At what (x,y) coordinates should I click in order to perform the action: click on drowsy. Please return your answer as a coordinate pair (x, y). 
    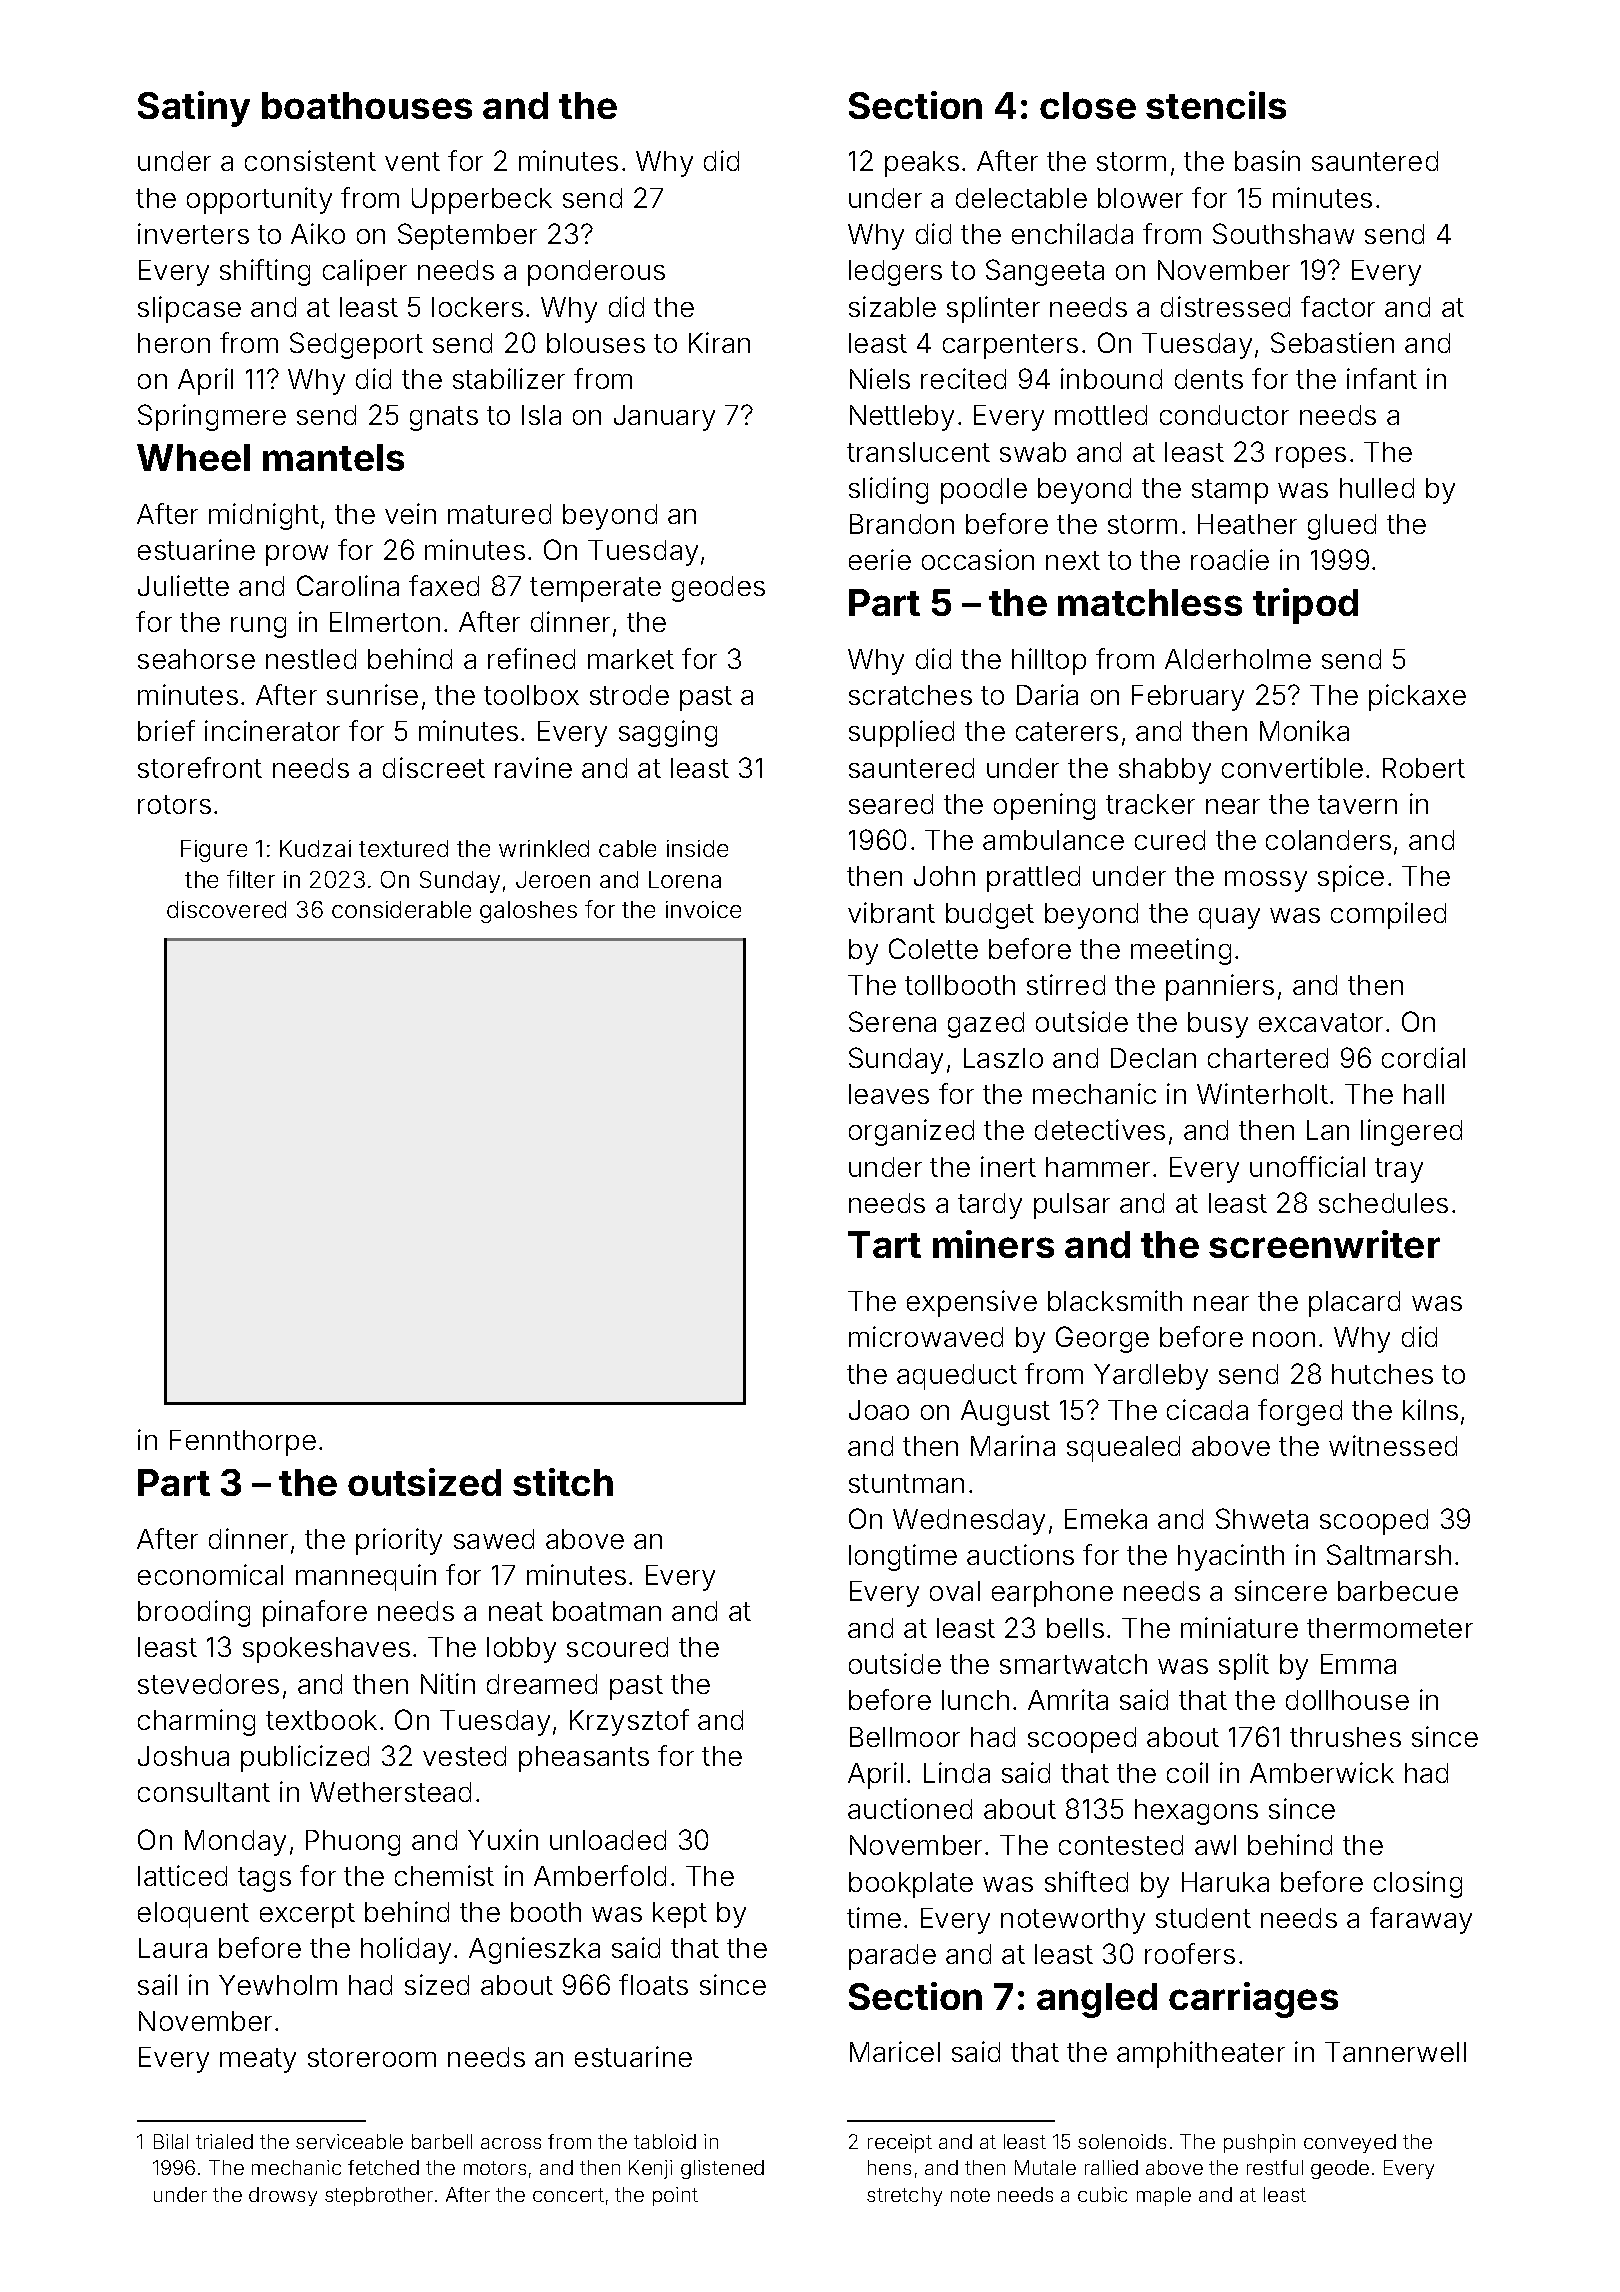
    Looking at the image, I should click on (283, 2196).
